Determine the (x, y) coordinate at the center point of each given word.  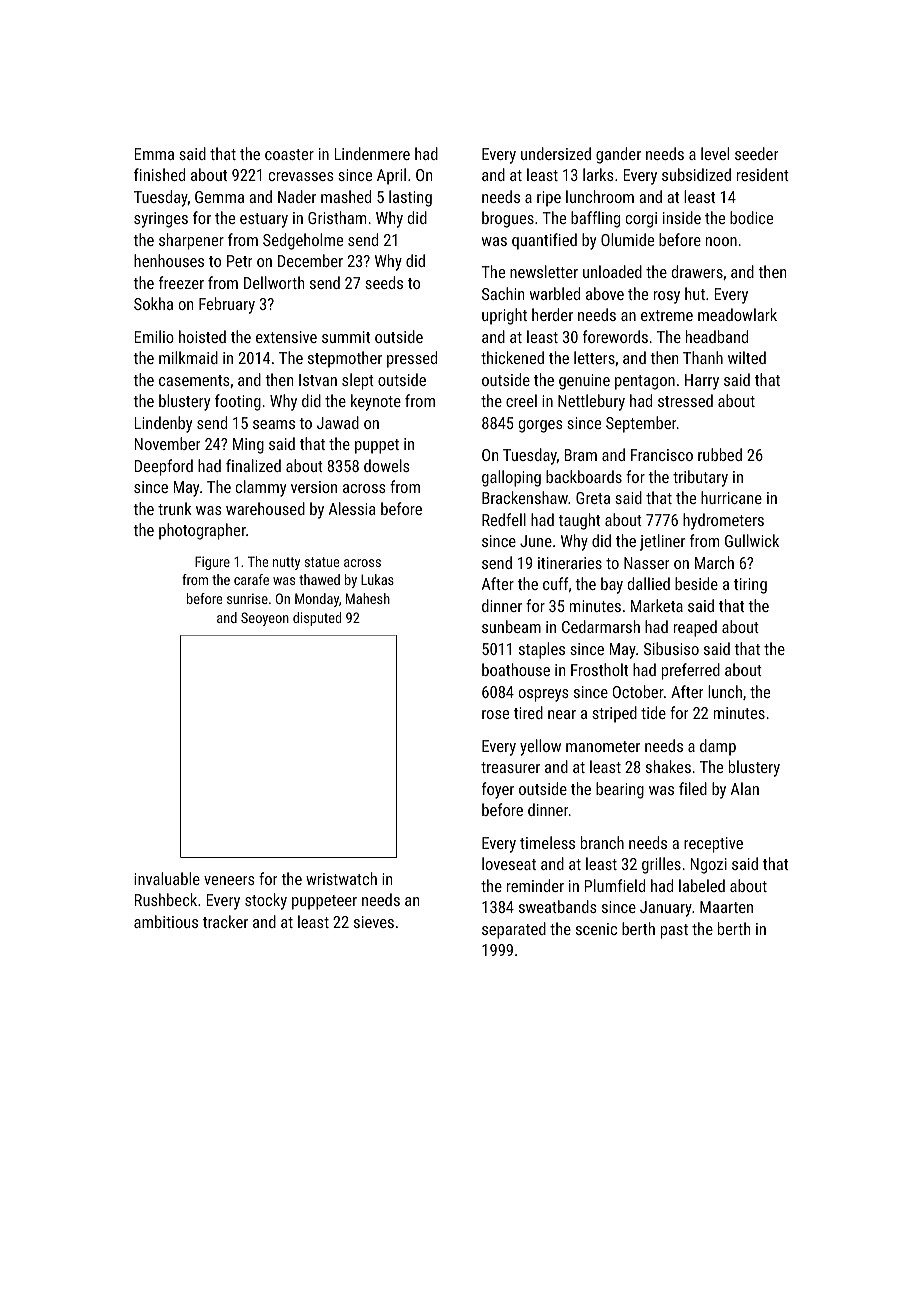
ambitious (166, 921)
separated (514, 930)
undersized (556, 153)
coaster (289, 154)
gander (618, 155)
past (674, 931)
